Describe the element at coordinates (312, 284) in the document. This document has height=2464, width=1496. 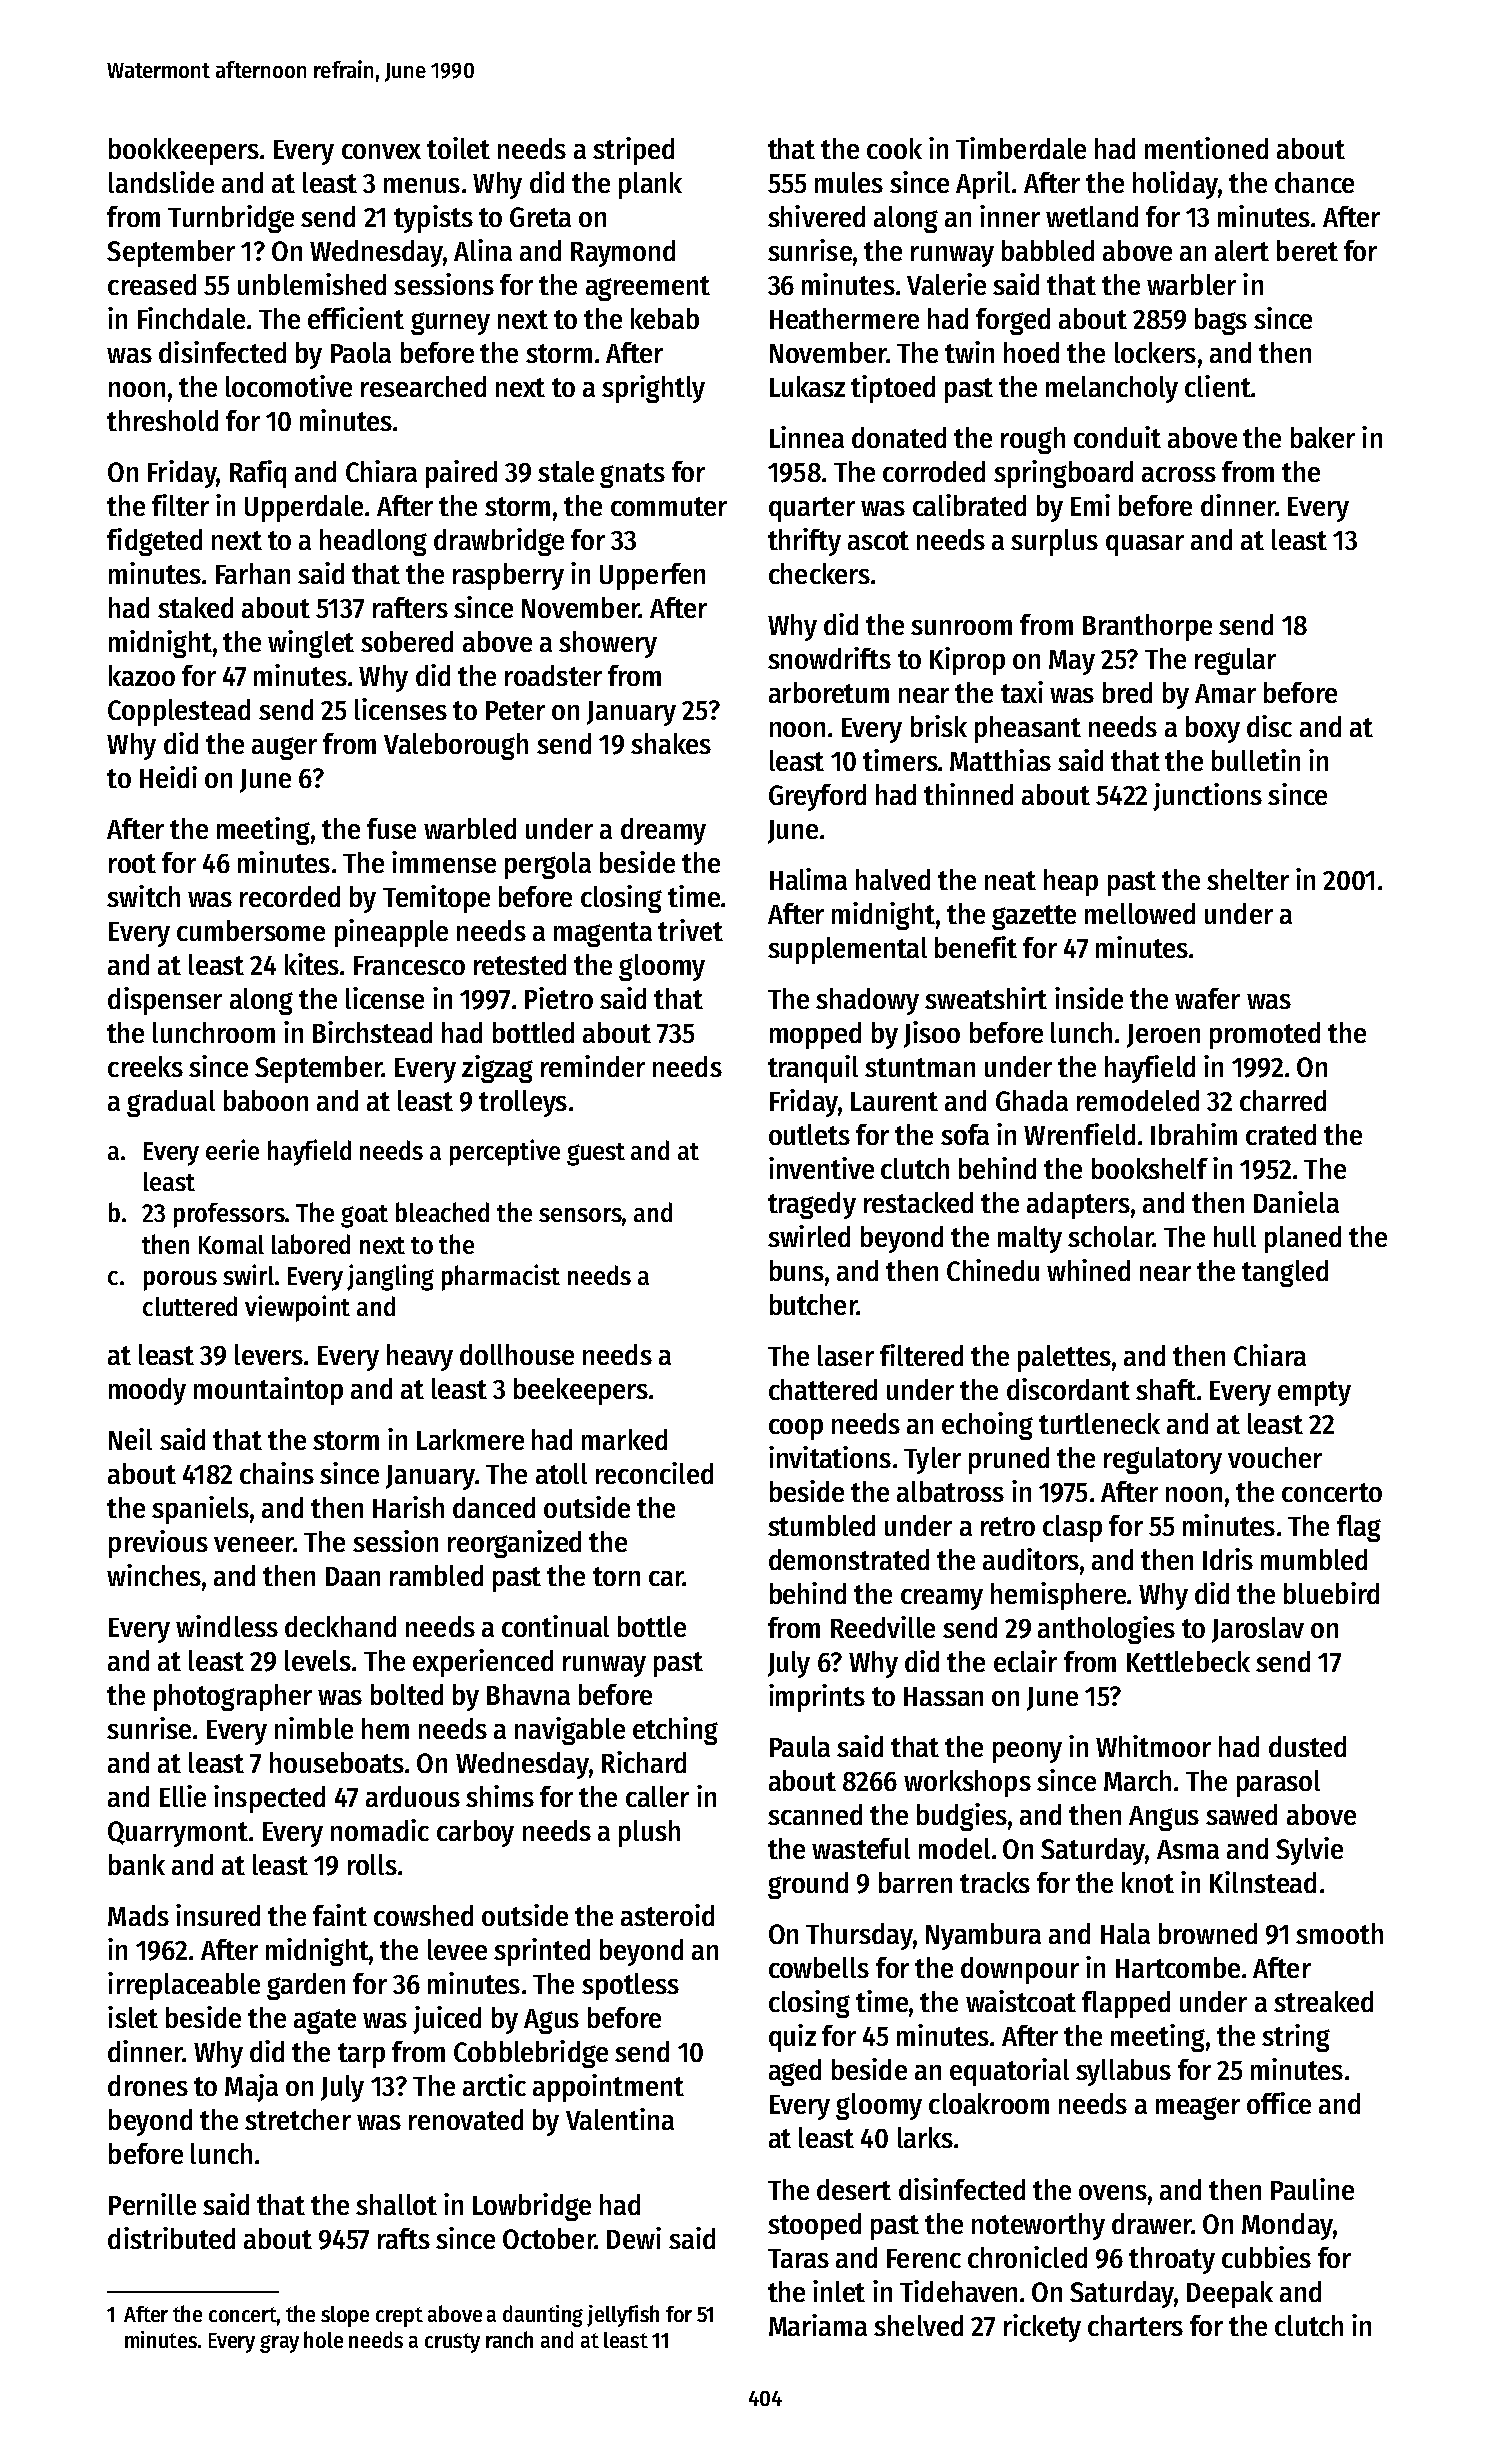
I see `unblemished` at that location.
